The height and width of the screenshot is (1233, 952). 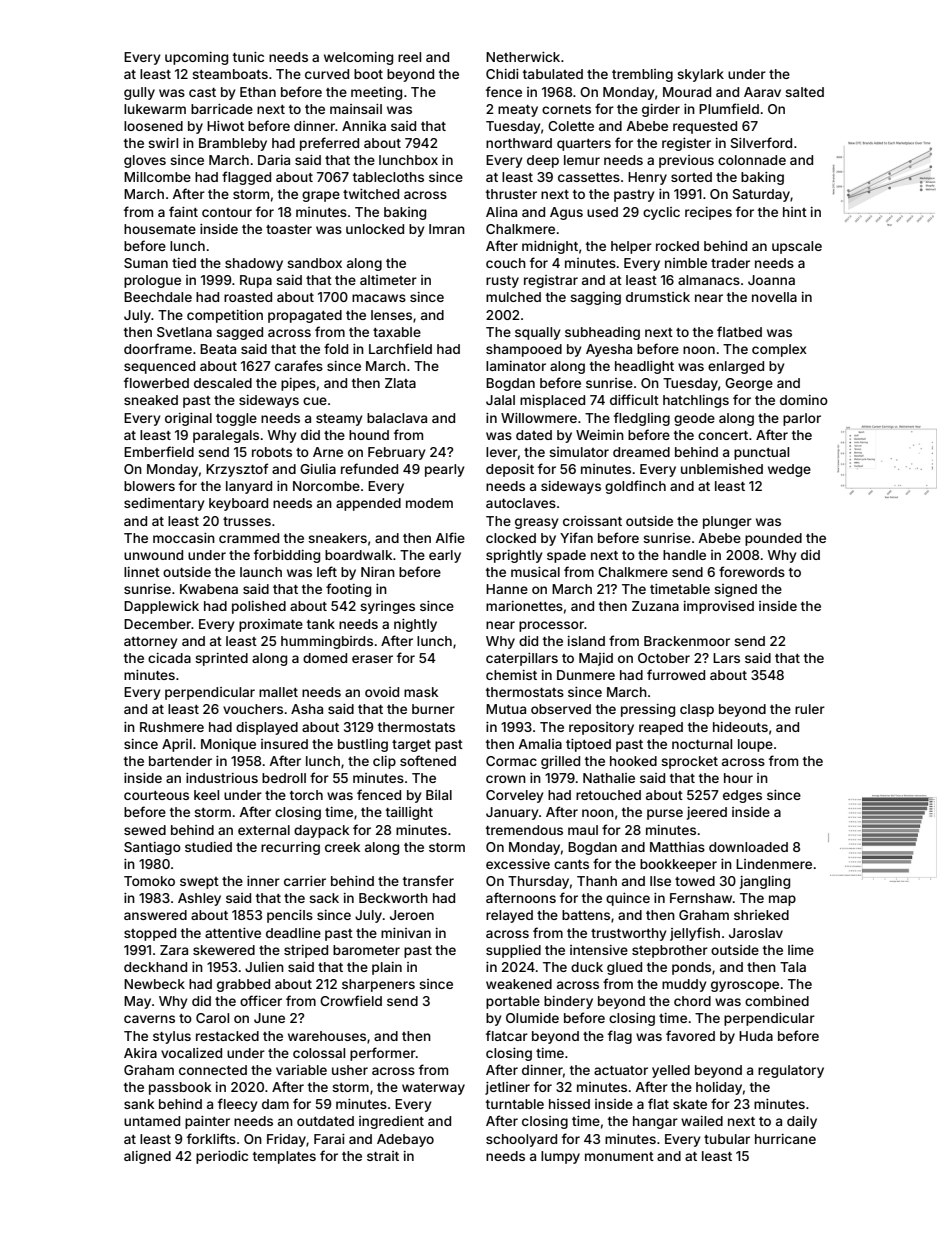 I want to click on aligned, so click(x=147, y=1157).
